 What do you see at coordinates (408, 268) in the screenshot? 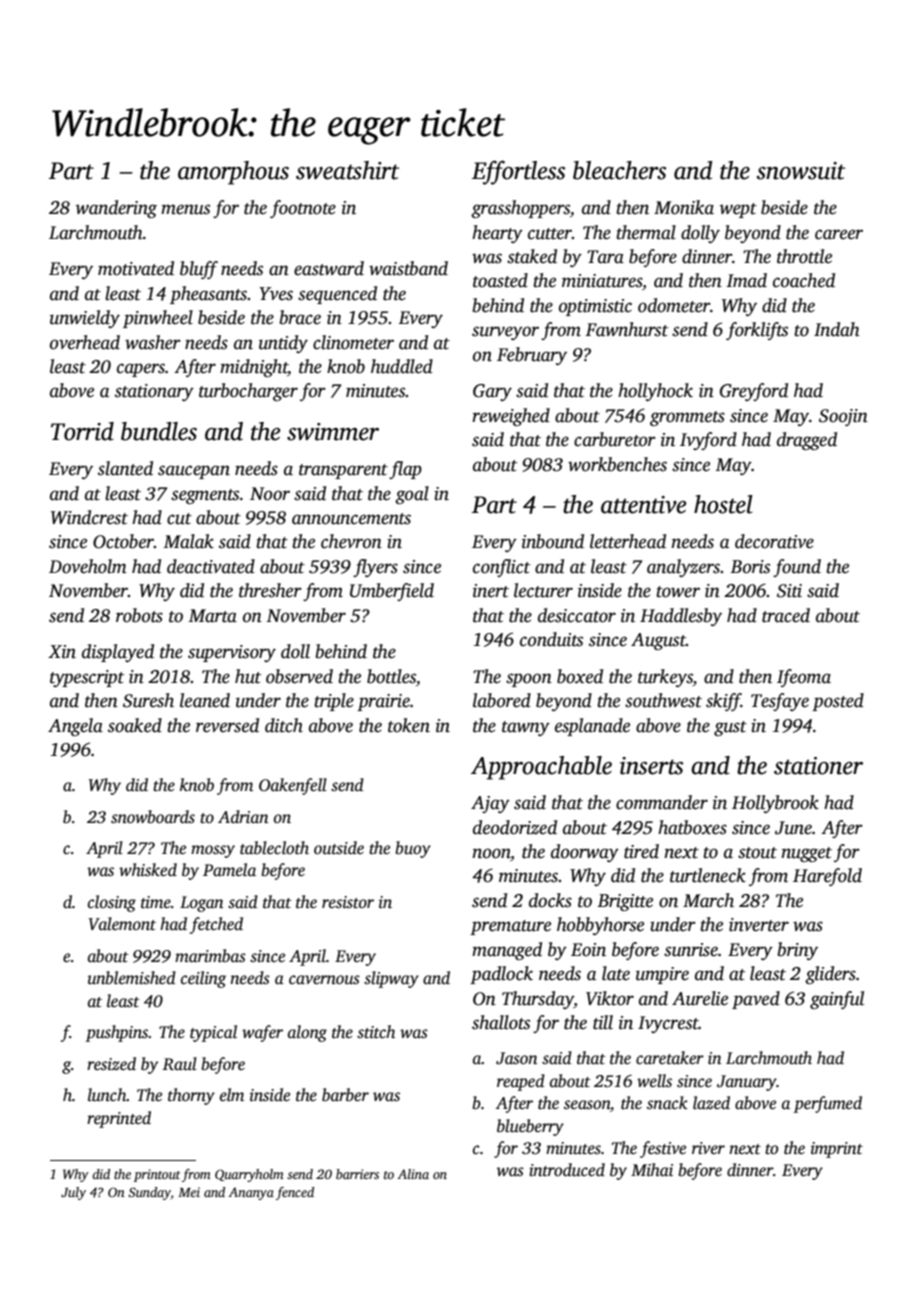
I see `waistband` at bounding box center [408, 268].
